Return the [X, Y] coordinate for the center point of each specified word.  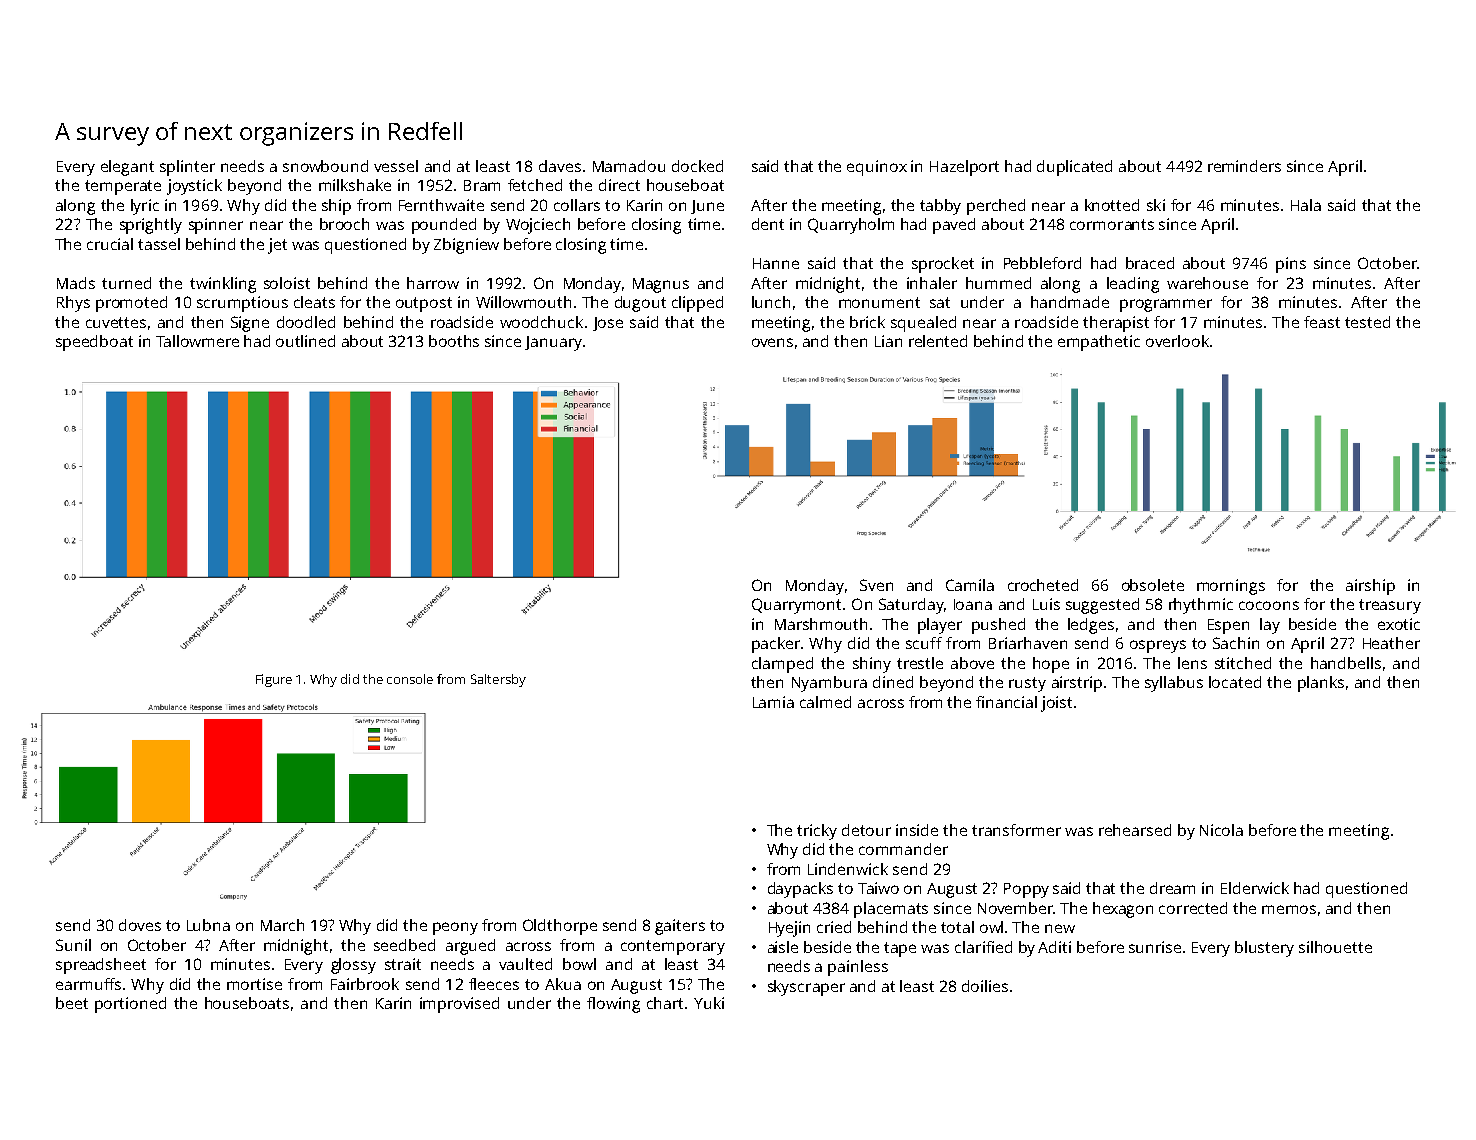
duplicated [1074, 168]
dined [893, 682]
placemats [891, 910]
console [410, 679]
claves [560, 166]
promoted [131, 304]
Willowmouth [523, 302]
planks [1321, 684]
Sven [876, 585]
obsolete [1153, 585]
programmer [1166, 305]
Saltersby [498, 680]
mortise [254, 984]
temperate [123, 187]
